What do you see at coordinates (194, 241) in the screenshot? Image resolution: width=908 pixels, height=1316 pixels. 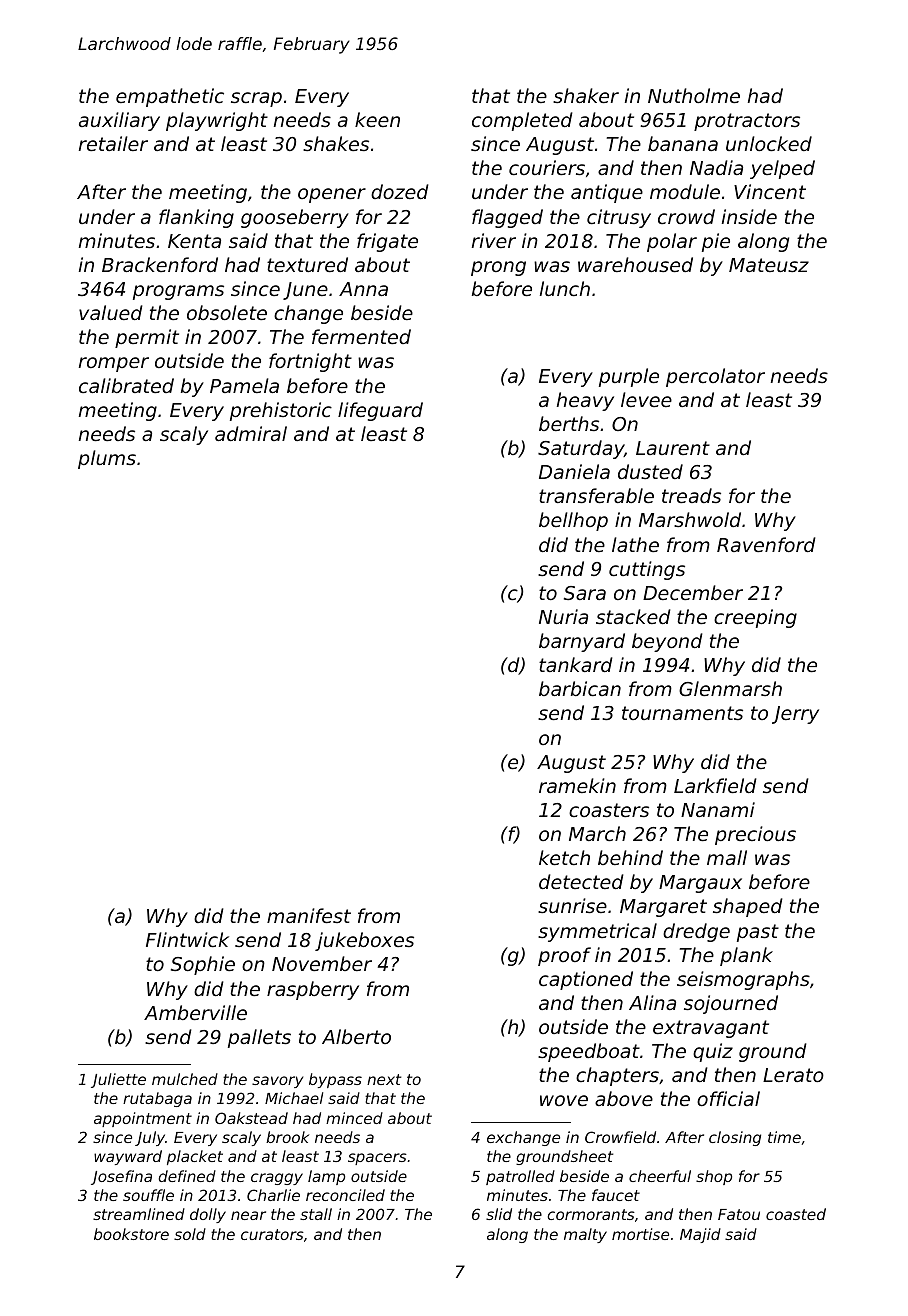 I see `Kenta` at bounding box center [194, 241].
